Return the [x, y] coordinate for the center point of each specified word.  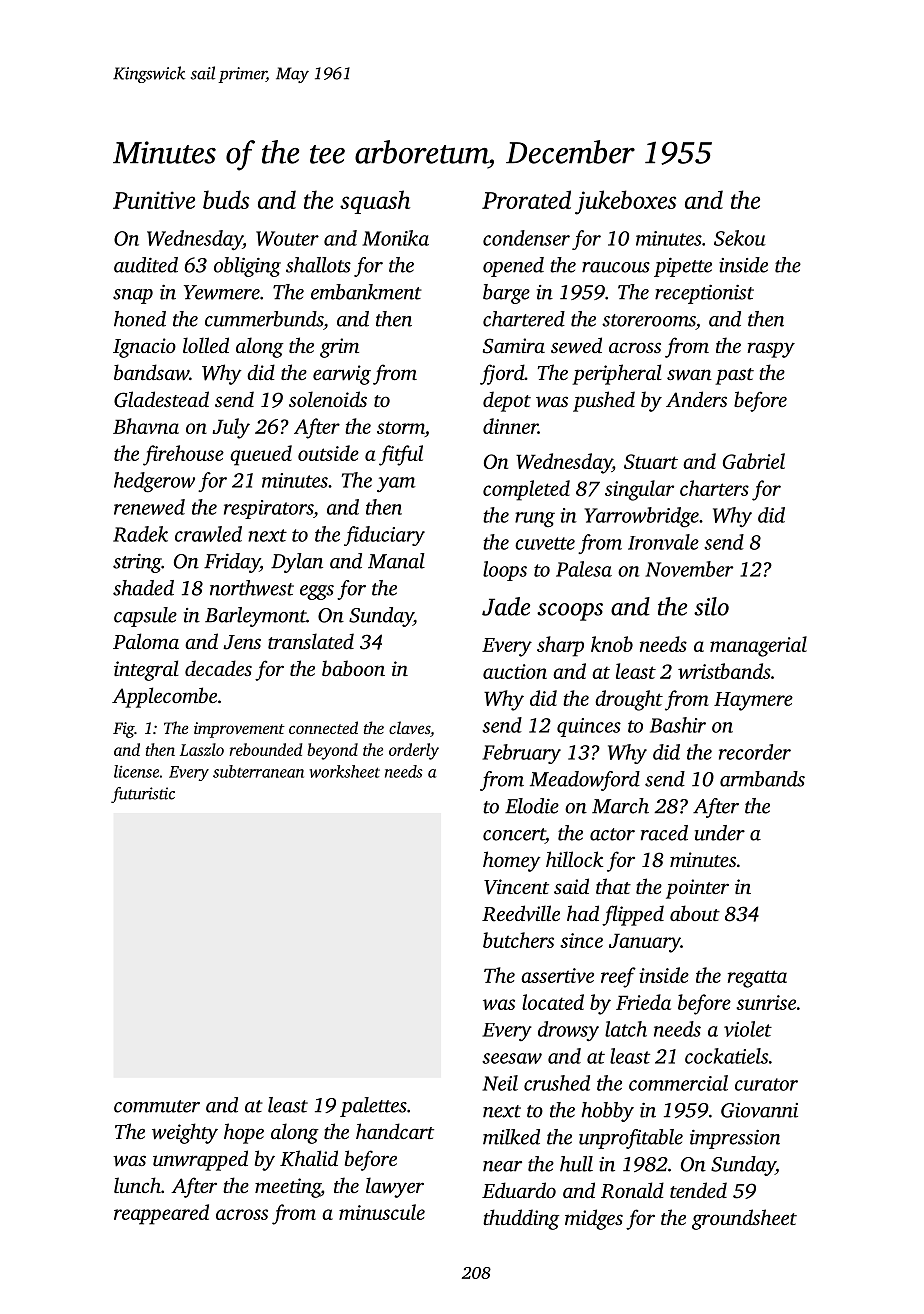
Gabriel [754, 461]
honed [140, 319]
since [581, 940]
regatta [757, 979]
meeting [288, 1188]
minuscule [382, 1212]
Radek [140, 534]
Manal [396, 561]
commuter [157, 1106]
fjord [502, 374]
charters [714, 488]
